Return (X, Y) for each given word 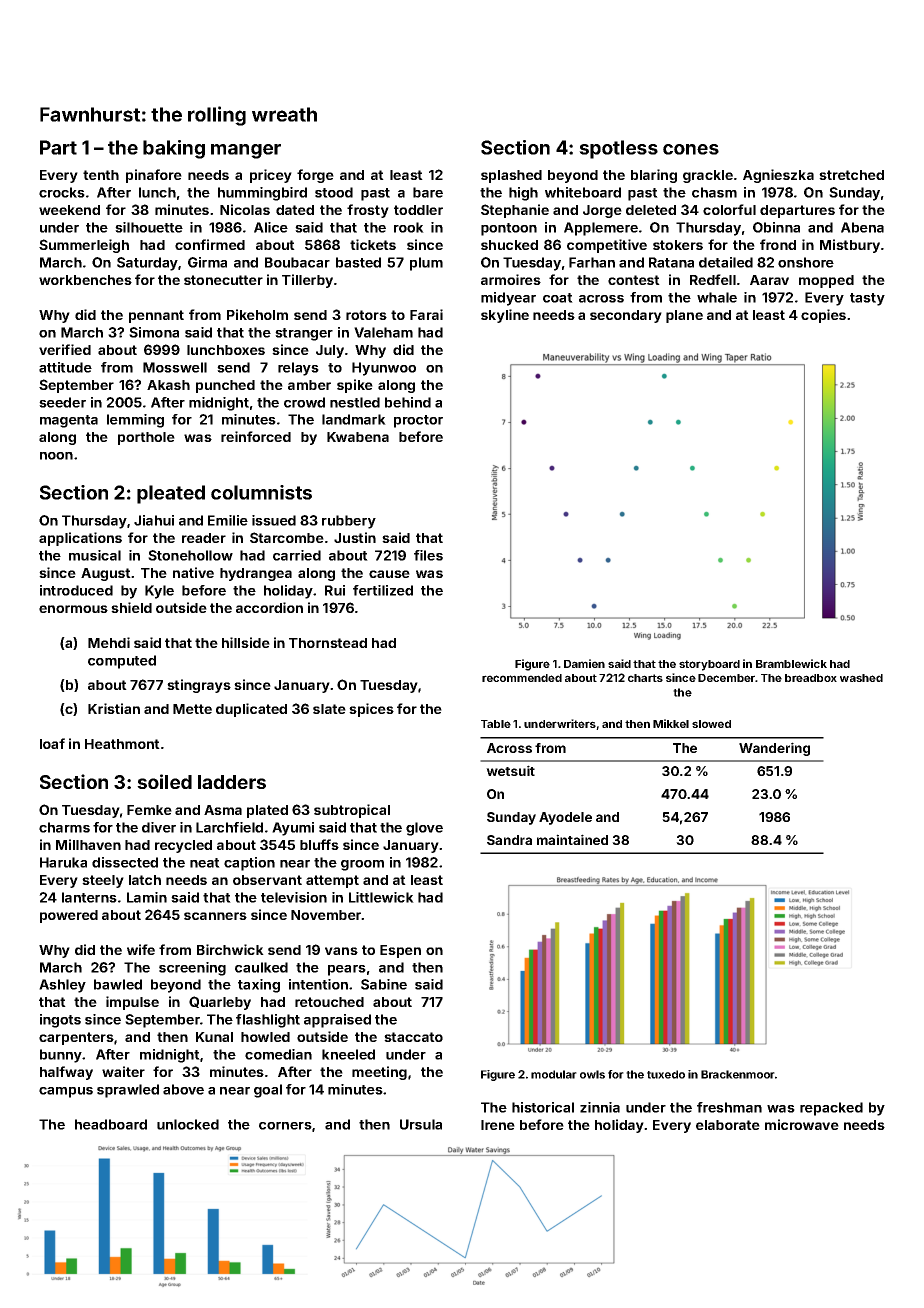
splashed (511, 176)
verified (65, 349)
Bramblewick (791, 663)
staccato (413, 1037)
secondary (626, 316)
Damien (584, 663)
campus (66, 1092)
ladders (232, 782)
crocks (62, 192)
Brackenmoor (738, 1074)
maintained (572, 839)
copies (823, 316)
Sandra (509, 840)
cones (691, 149)
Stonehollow (190, 555)
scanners (215, 916)
